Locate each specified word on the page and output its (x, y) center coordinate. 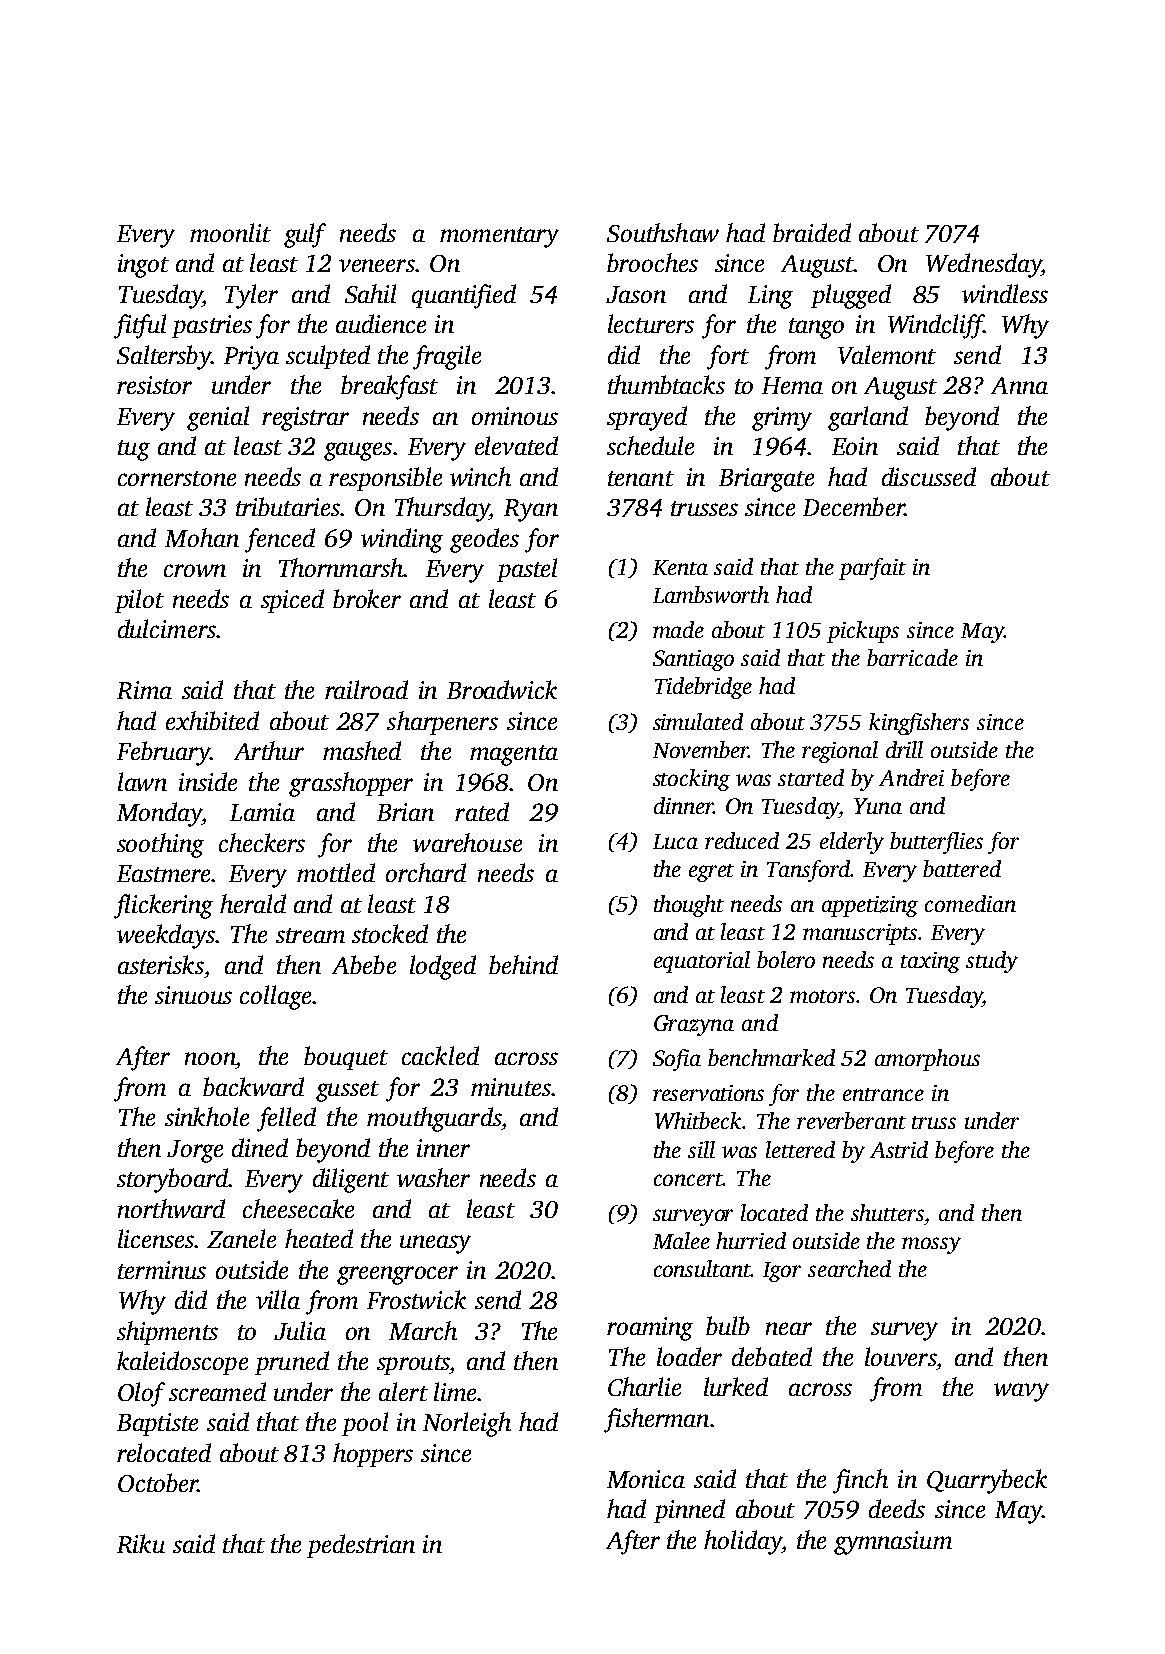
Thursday (442, 509)
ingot (143, 266)
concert (688, 1179)
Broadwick (502, 689)
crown (195, 570)
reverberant (851, 1120)
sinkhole (207, 1116)
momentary (499, 237)
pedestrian (361, 1546)
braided (812, 232)
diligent (351, 1180)
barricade (912, 657)
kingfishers (919, 724)
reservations (708, 1093)
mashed (362, 750)
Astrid (899, 1149)
